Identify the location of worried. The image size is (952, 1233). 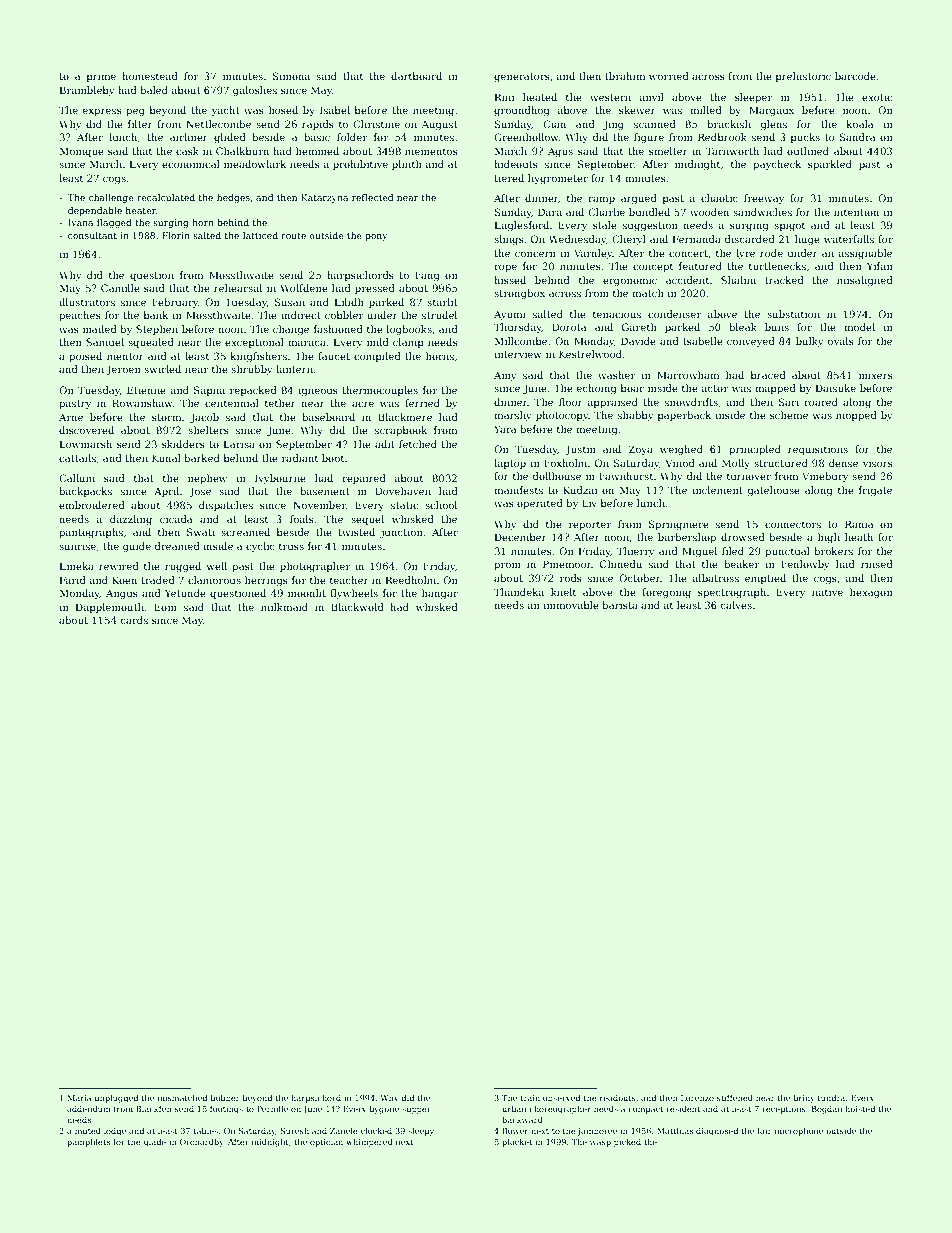
(669, 76).
